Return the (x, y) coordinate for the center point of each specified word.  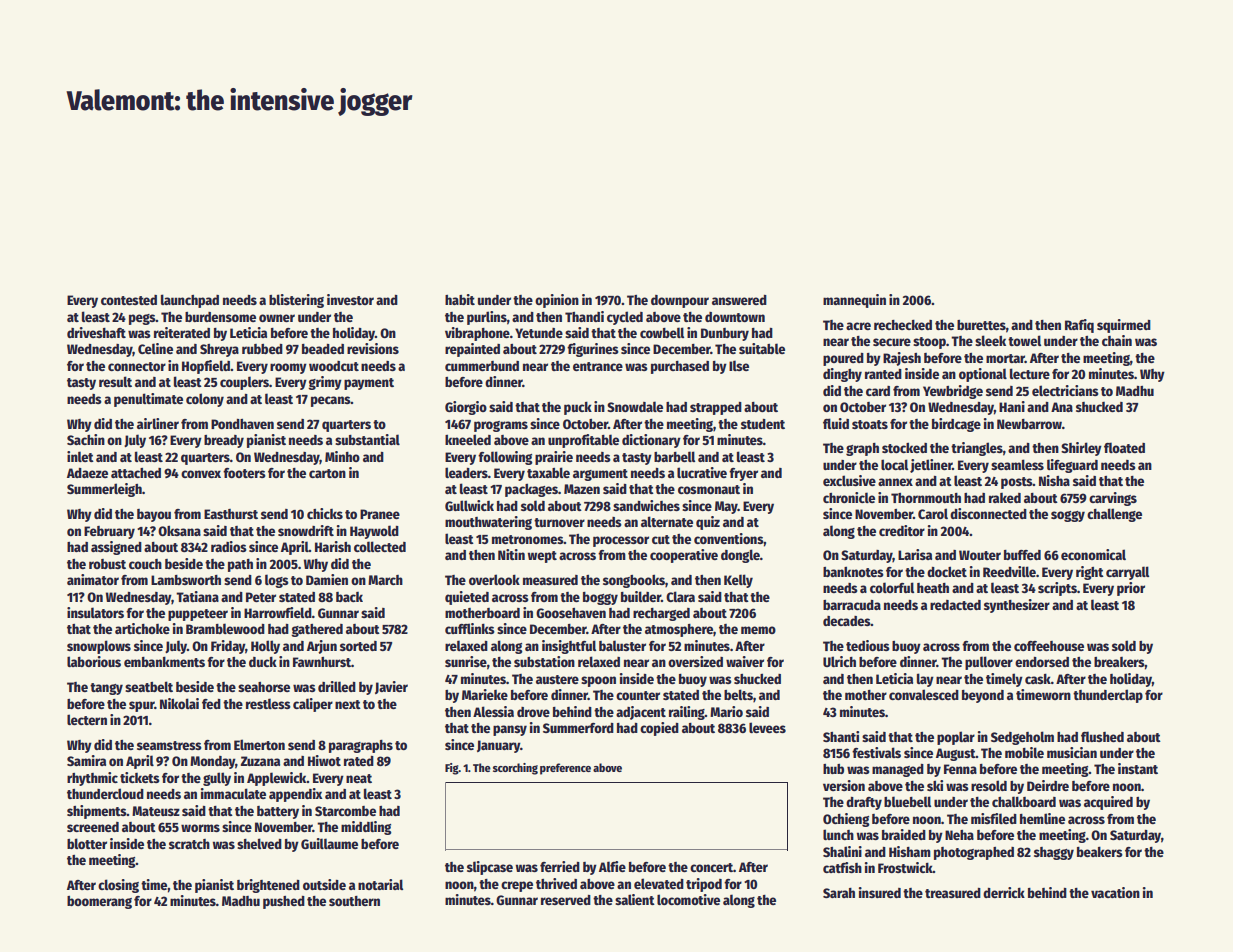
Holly (265, 647)
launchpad (190, 301)
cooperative (684, 556)
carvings (1113, 499)
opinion (557, 301)
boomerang (99, 902)
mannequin (854, 301)
